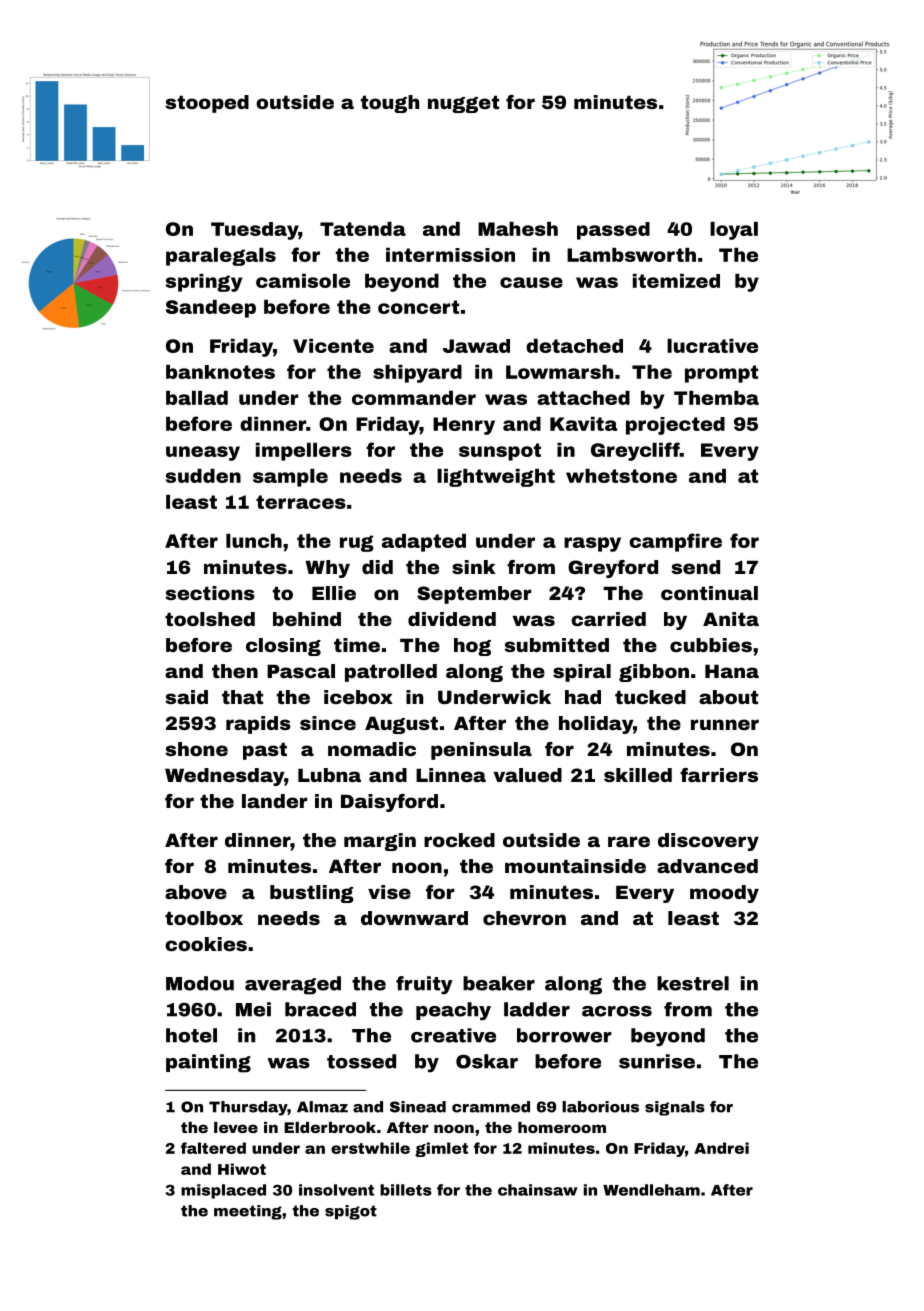 This screenshot has width=924, height=1311. Describe the element at coordinates (719, 775) in the screenshot. I see `farriers` at that location.
